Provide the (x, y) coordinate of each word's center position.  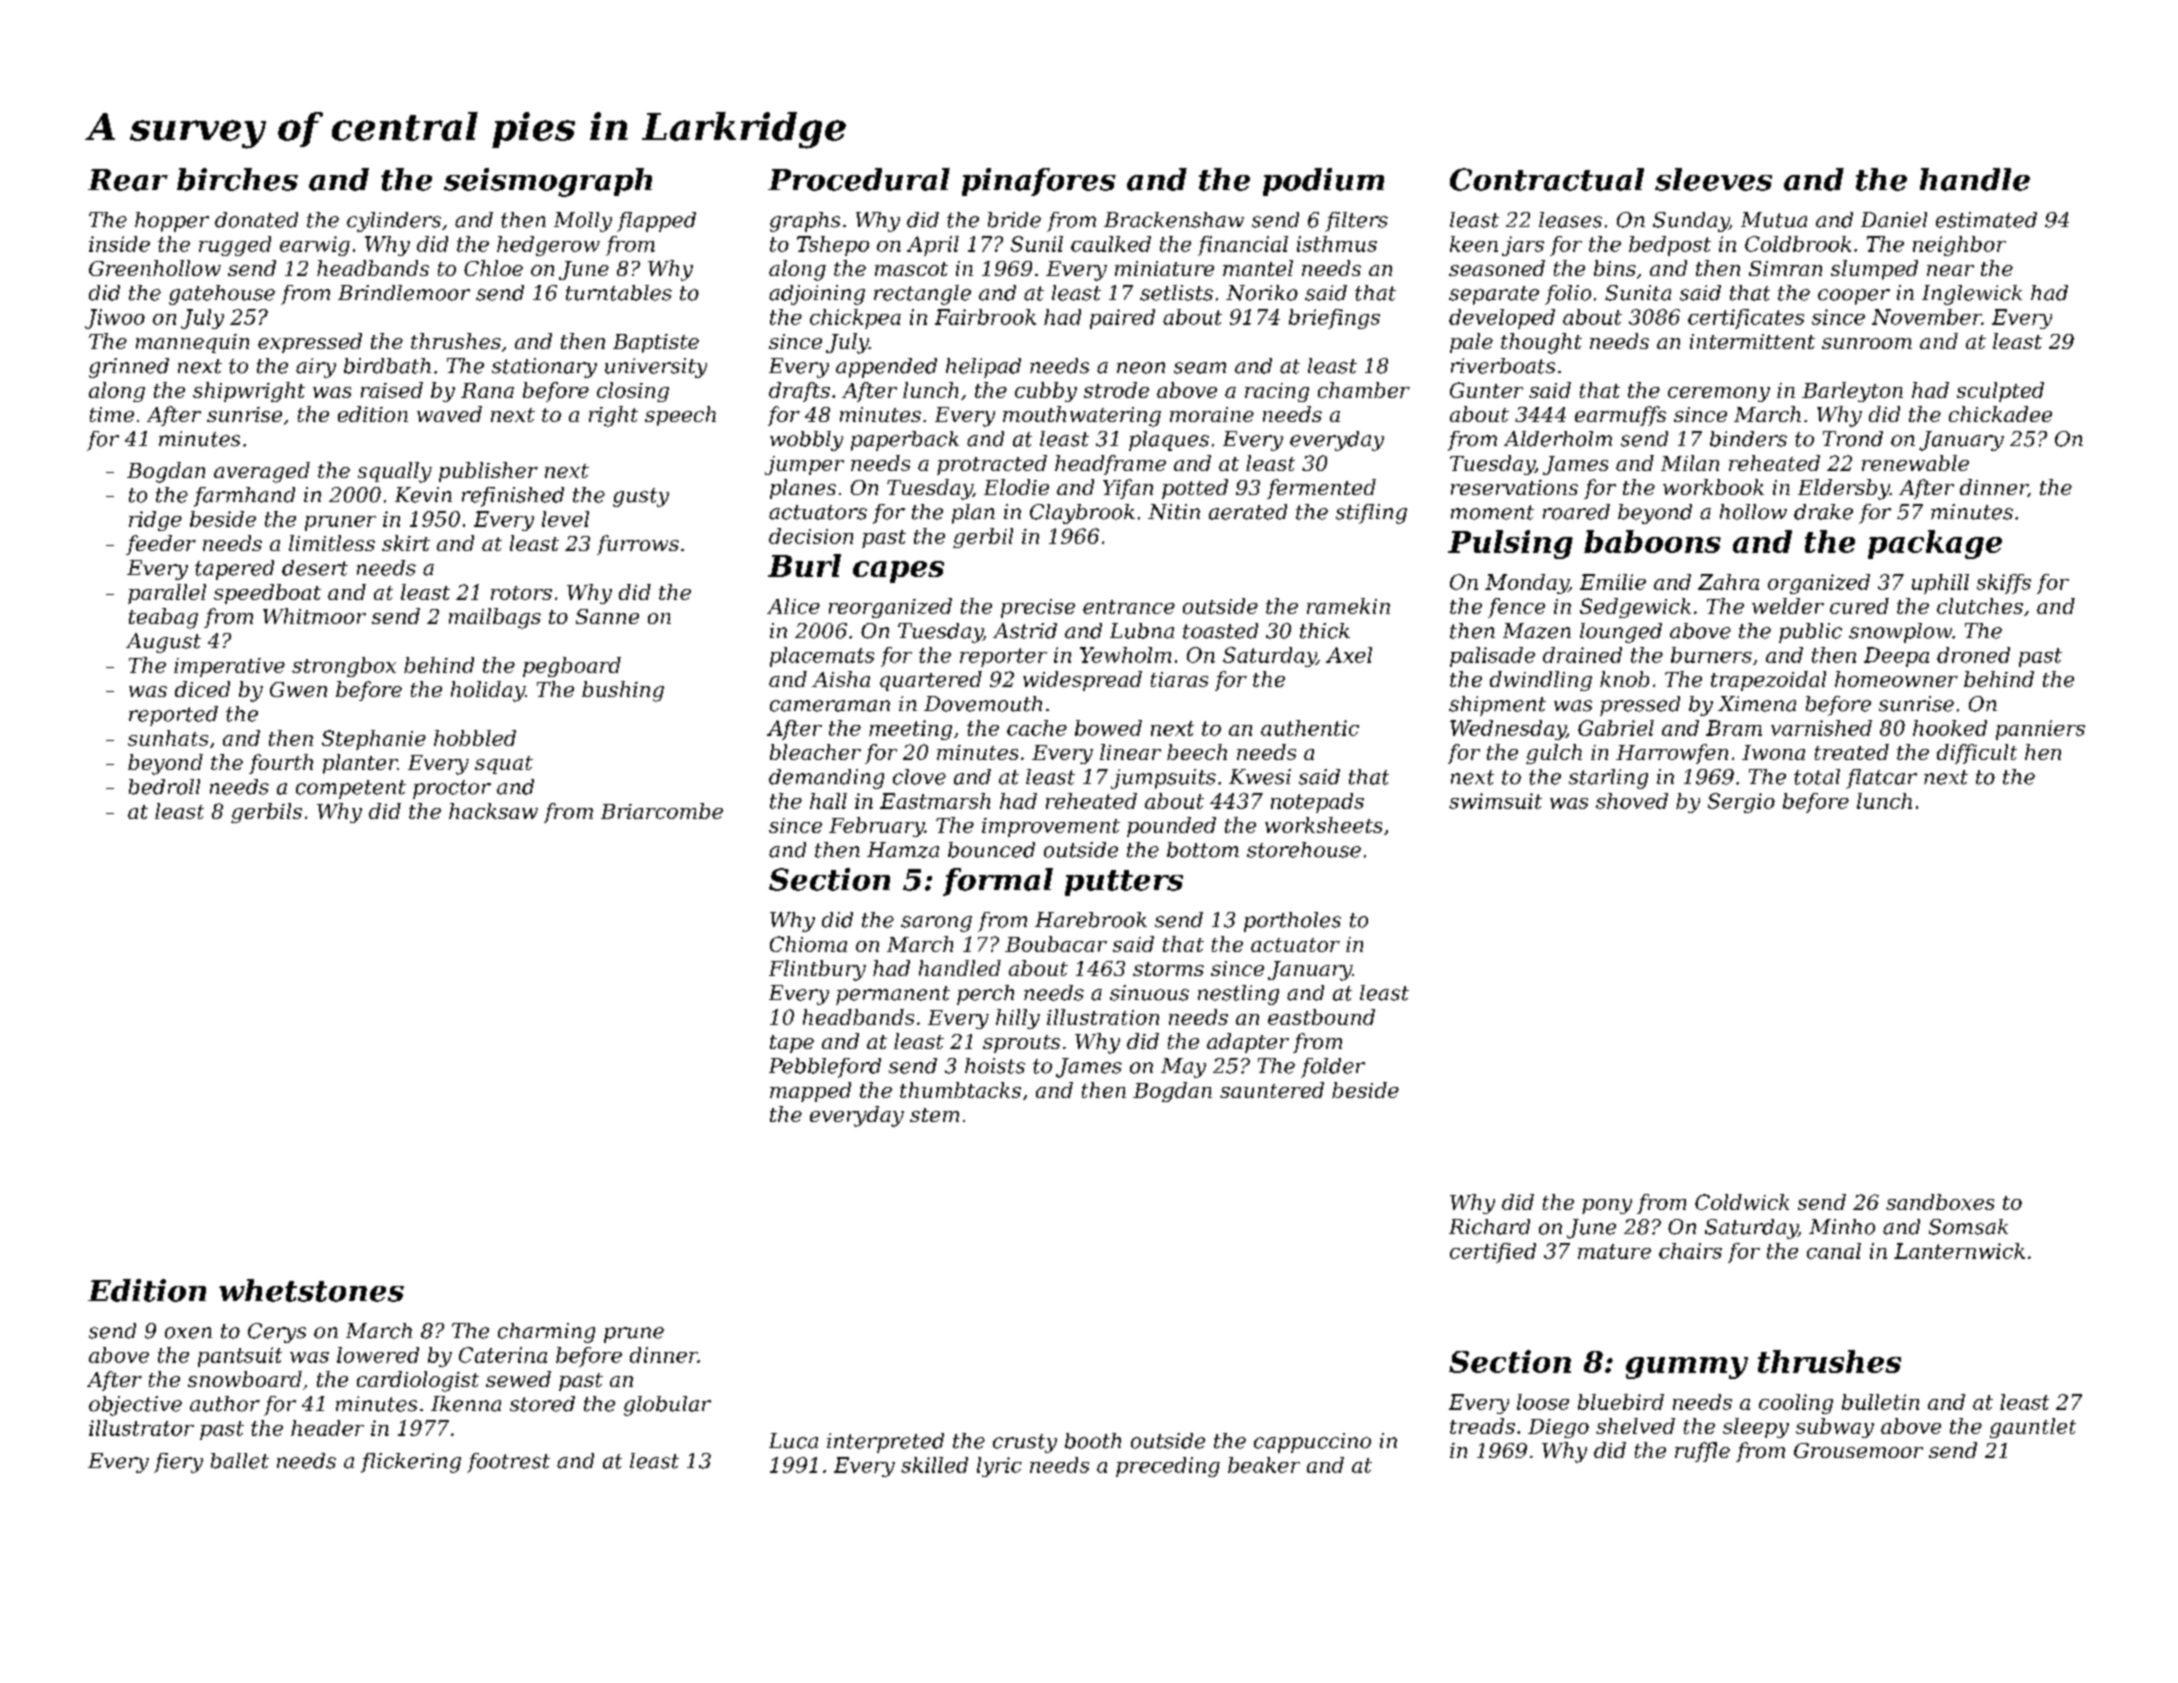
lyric (999, 1467)
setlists (1176, 293)
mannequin (192, 343)
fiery (178, 1463)
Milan (1690, 463)
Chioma (808, 944)
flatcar (1881, 779)
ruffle (1702, 1452)
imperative (229, 667)
